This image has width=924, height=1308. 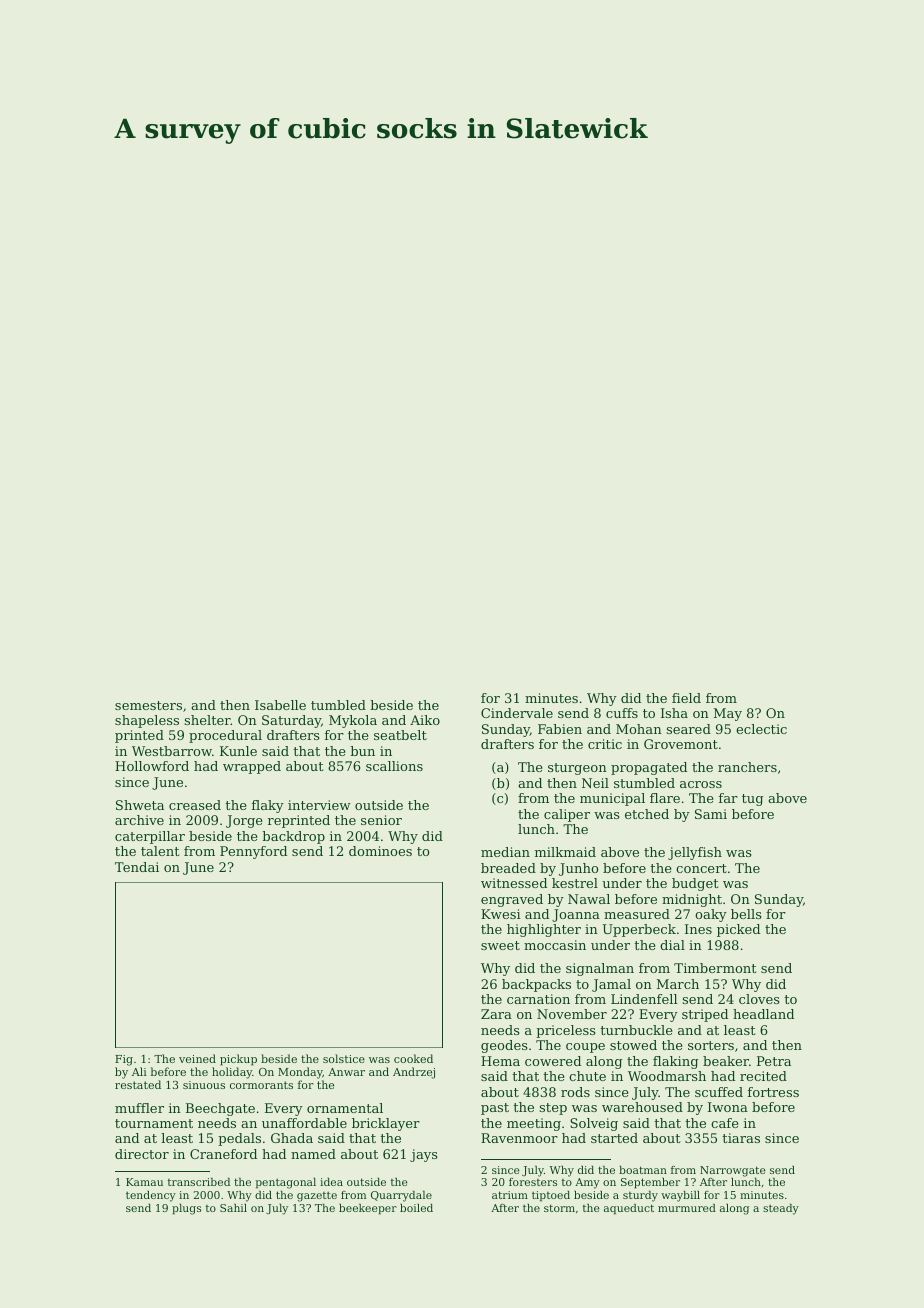 I want to click on breaded, so click(x=508, y=868).
